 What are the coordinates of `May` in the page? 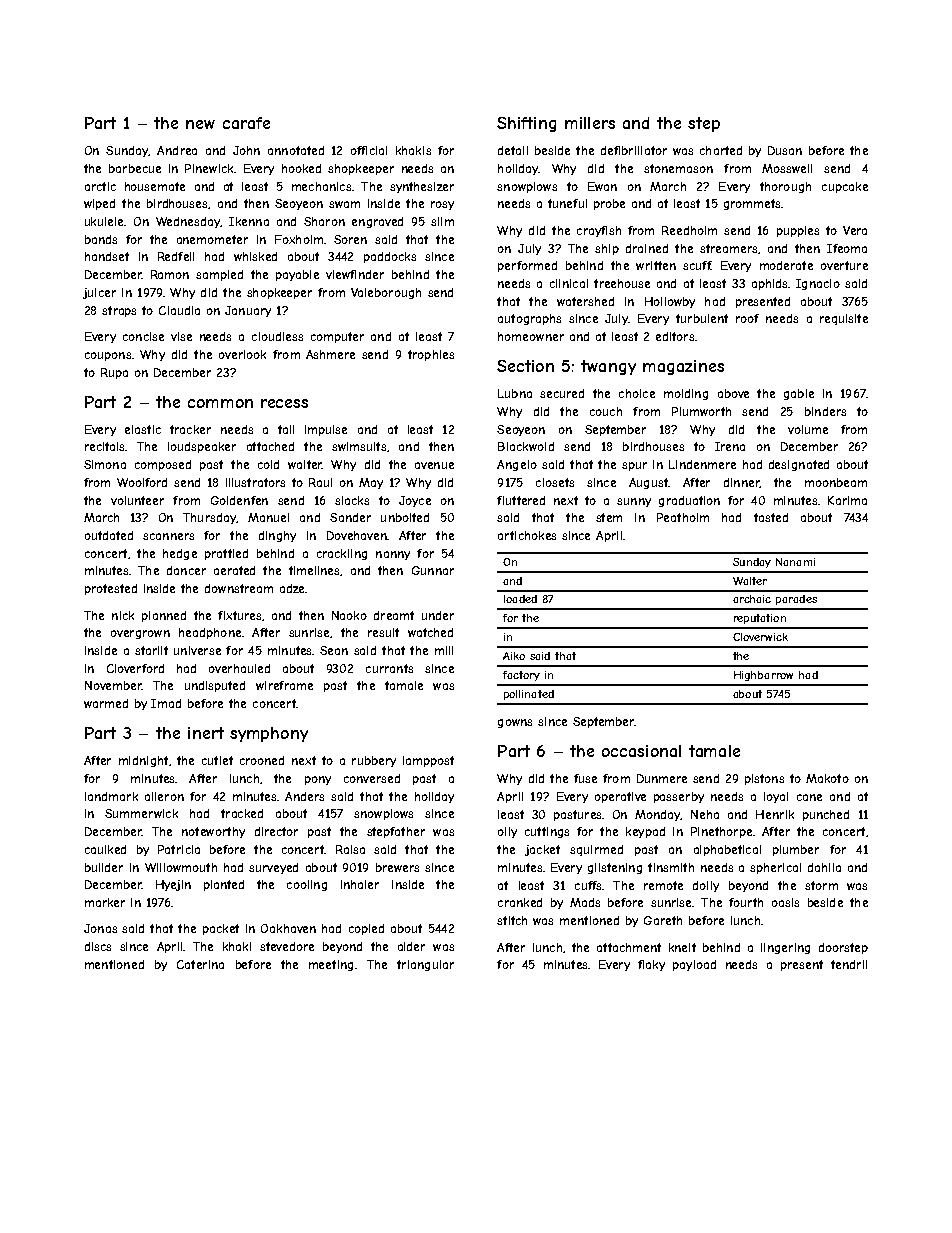 It's located at (371, 483).
